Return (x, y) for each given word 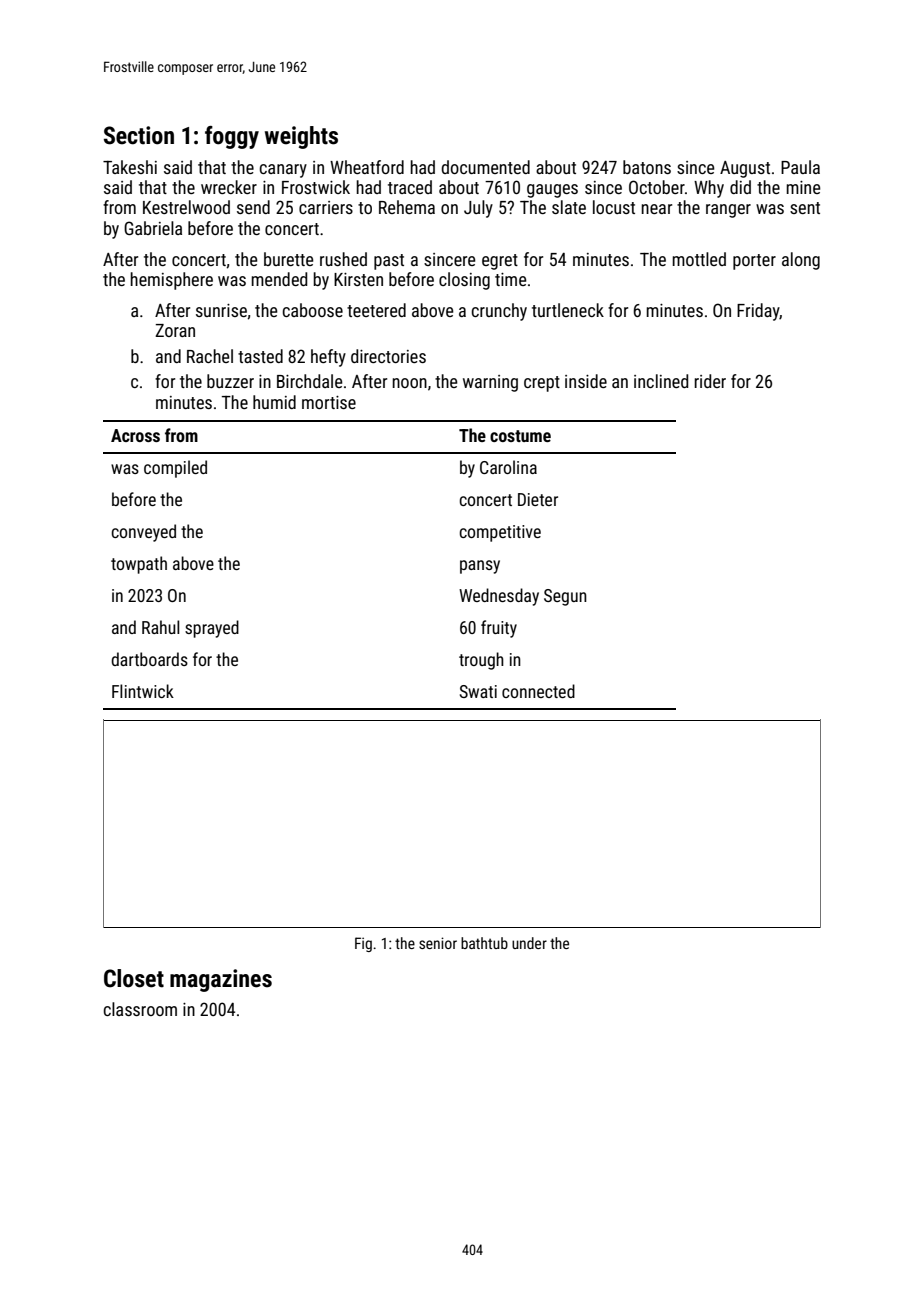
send (253, 207)
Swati (478, 691)
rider (710, 381)
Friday (758, 312)
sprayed (212, 629)
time (510, 279)
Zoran (175, 330)
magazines (221, 980)
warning (490, 383)
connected (538, 691)
